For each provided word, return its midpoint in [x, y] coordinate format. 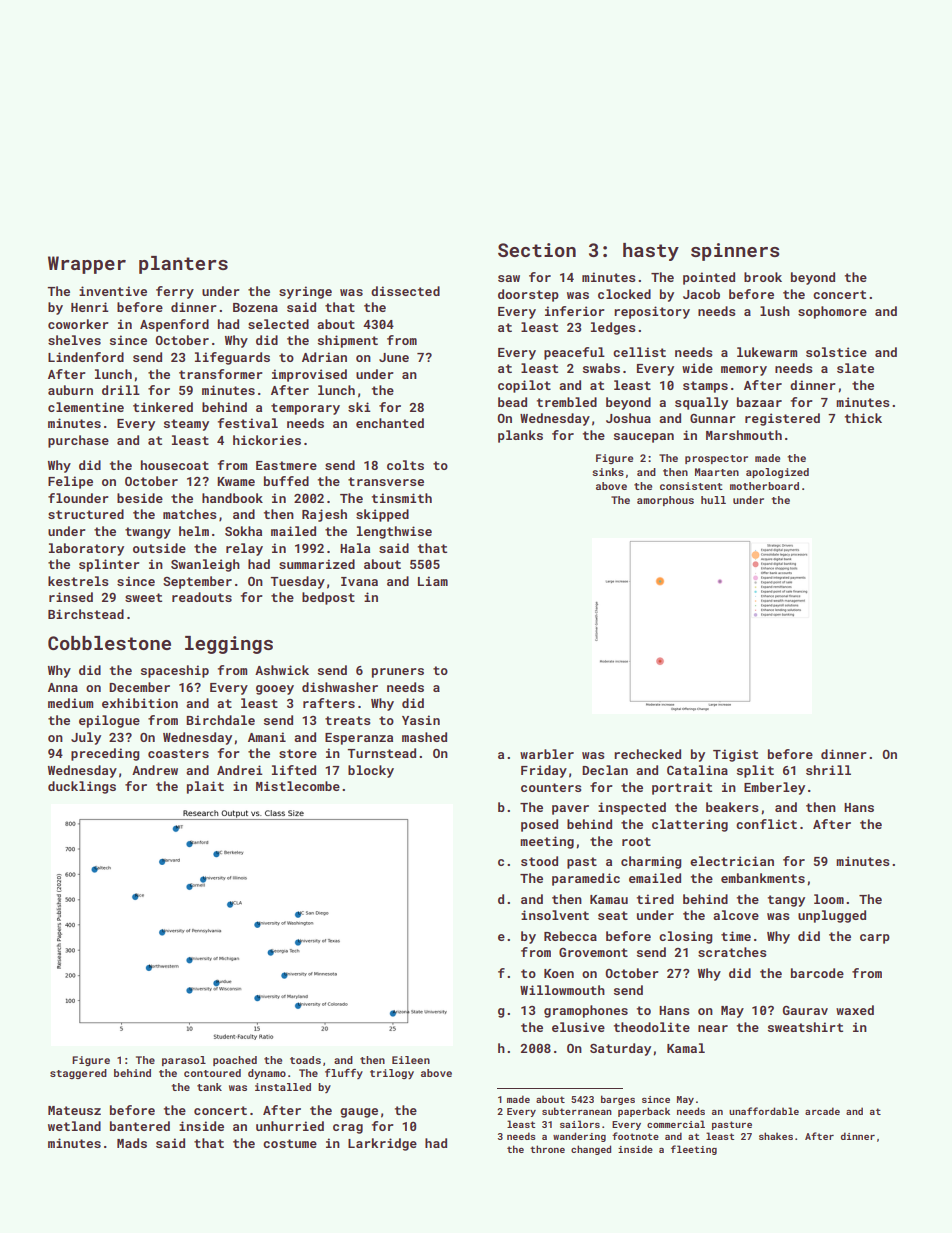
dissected [405, 291]
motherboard [764, 486]
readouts [202, 597]
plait [205, 787]
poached [235, 1061]
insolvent [555, 915]
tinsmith [402, 498]
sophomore [832, 312]
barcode [817, 973]
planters [183, 265]
